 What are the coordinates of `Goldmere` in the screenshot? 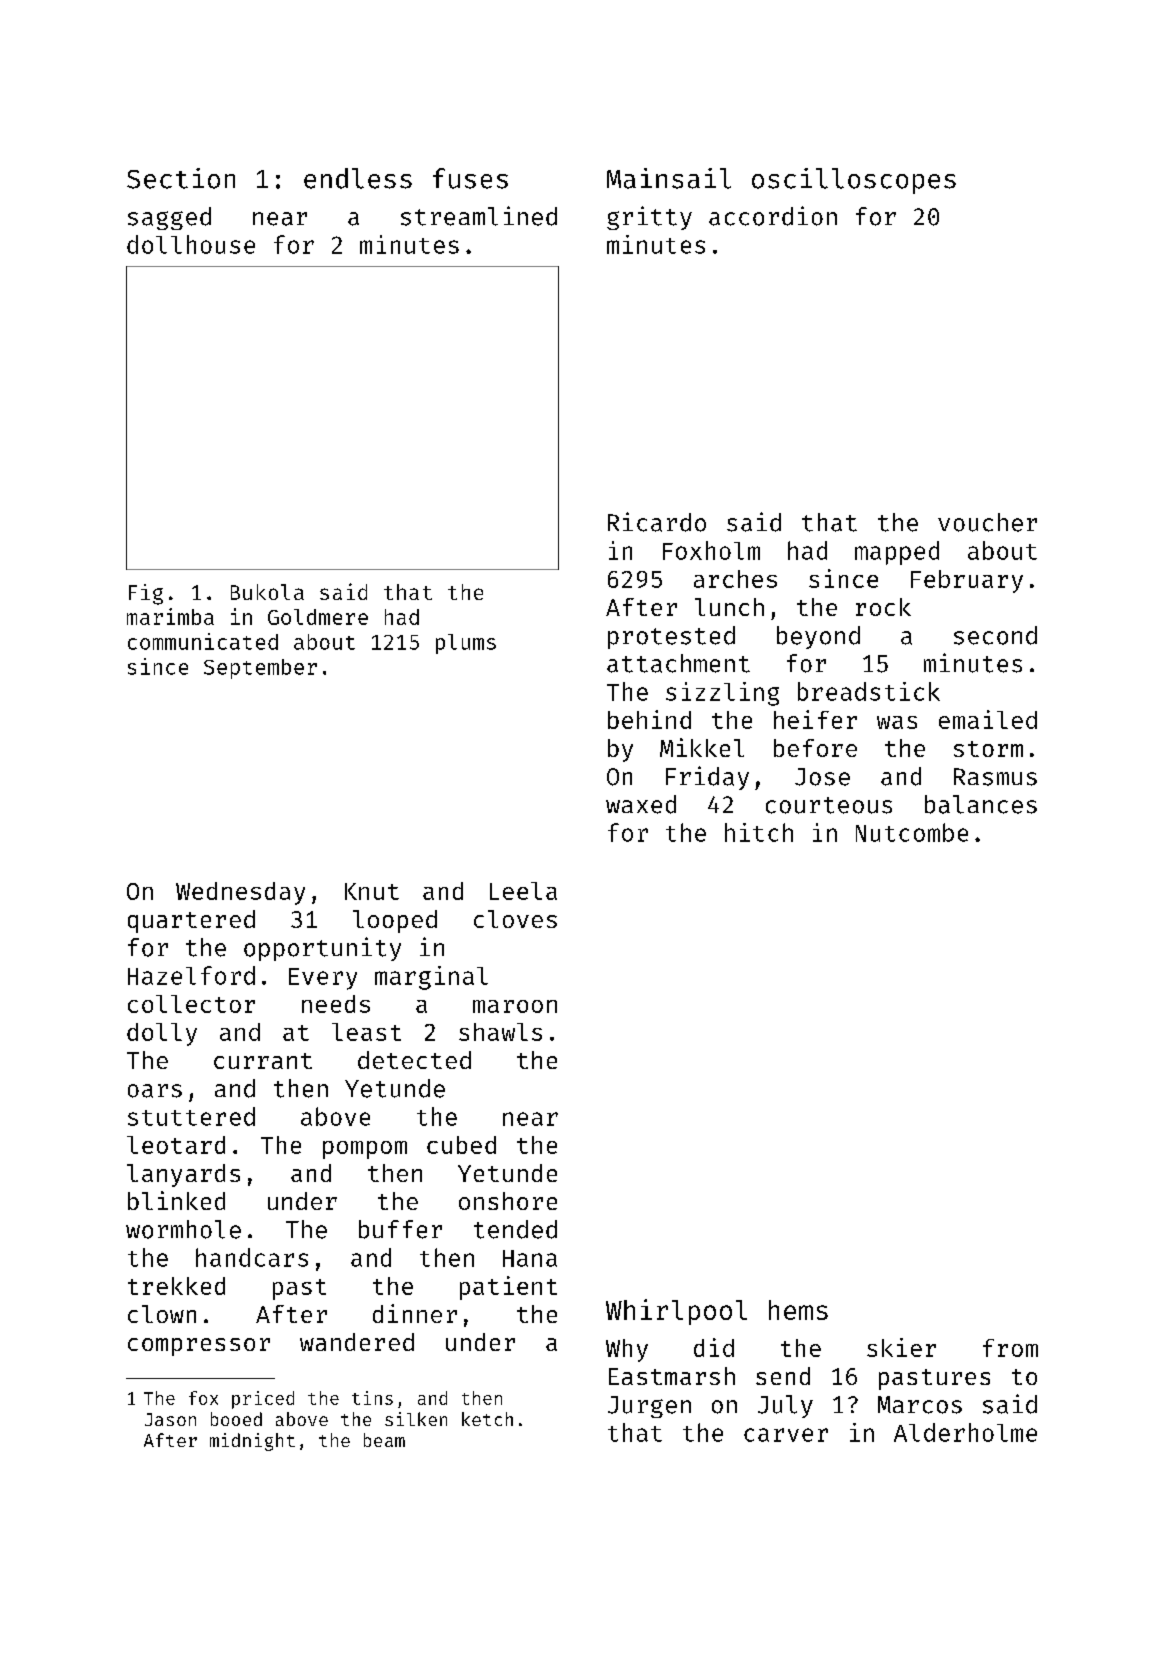 It's located at (318, 617).
